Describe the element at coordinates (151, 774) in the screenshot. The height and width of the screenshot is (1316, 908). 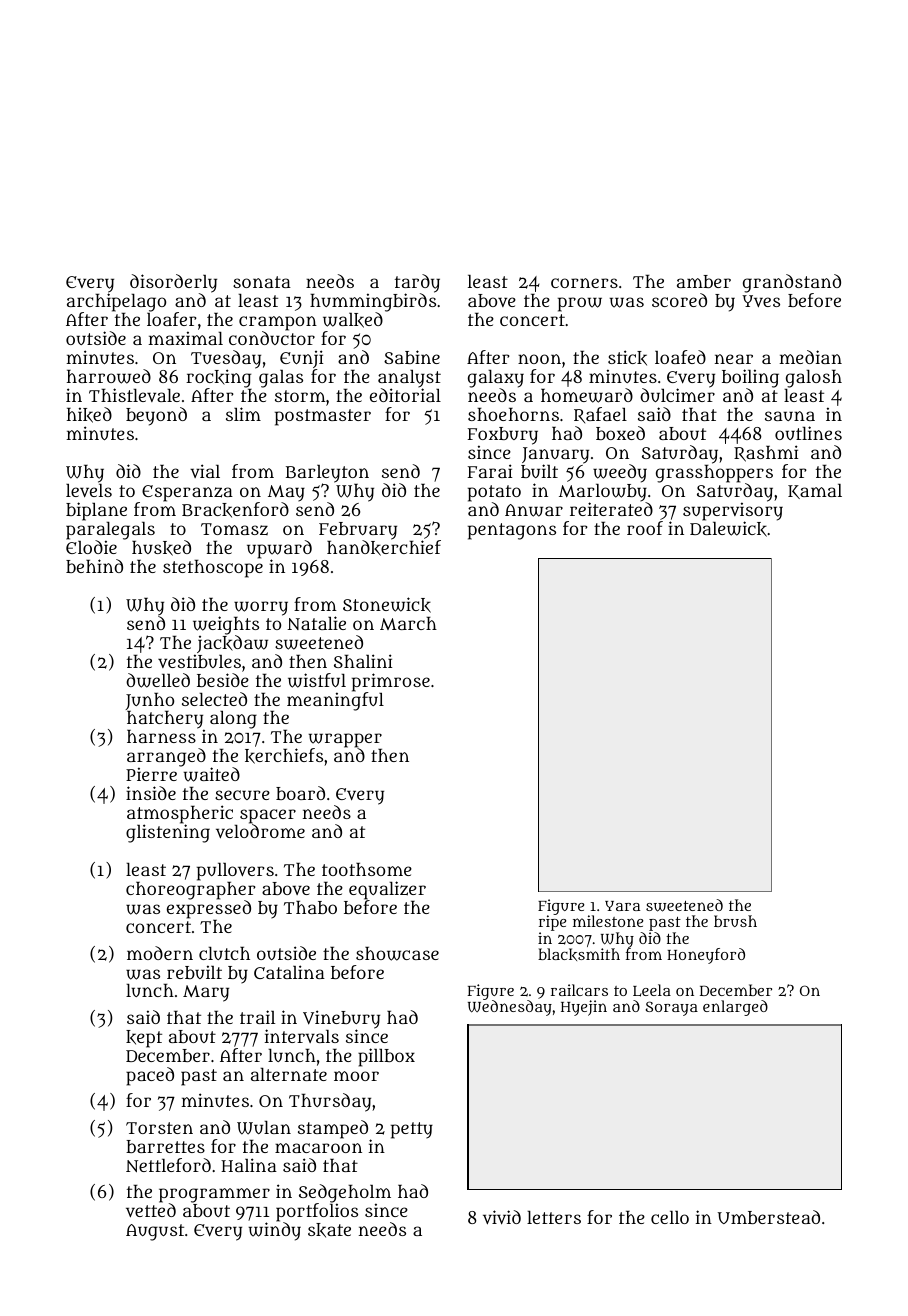
I see `Pierre` at that location.
